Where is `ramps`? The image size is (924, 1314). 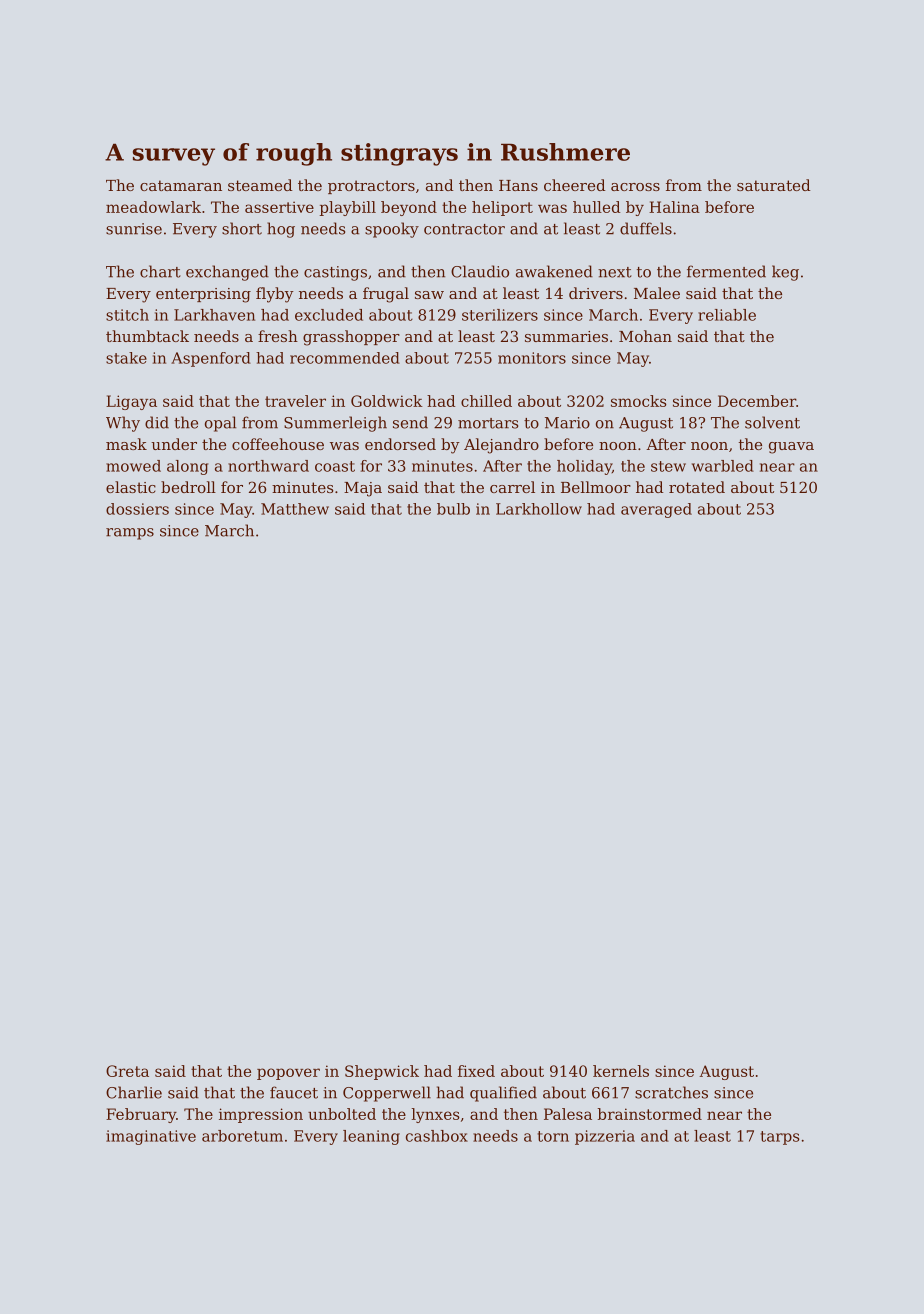 ramps is located at coordinates (130, 534).
